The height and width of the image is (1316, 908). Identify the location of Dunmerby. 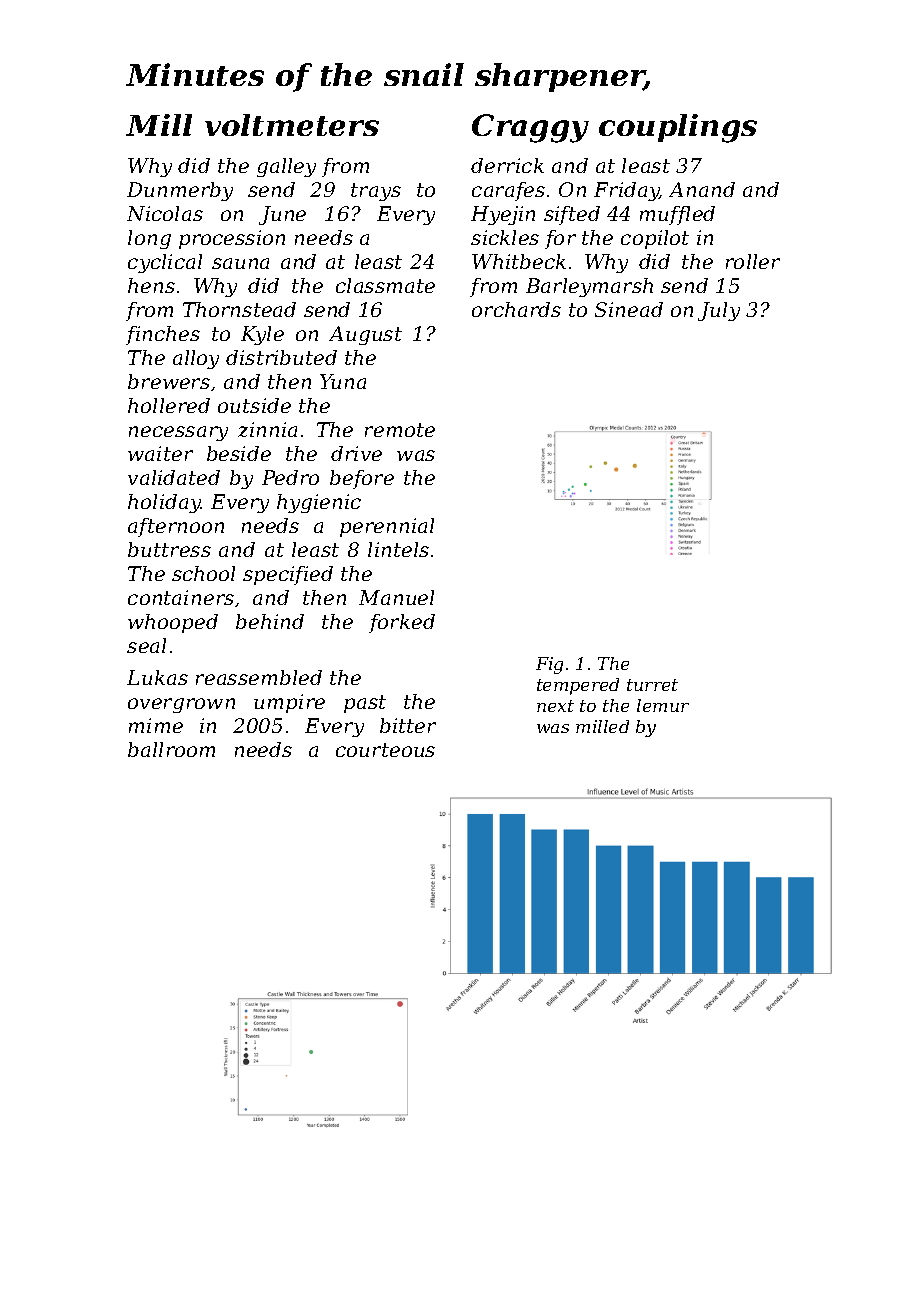
(180, 191).
